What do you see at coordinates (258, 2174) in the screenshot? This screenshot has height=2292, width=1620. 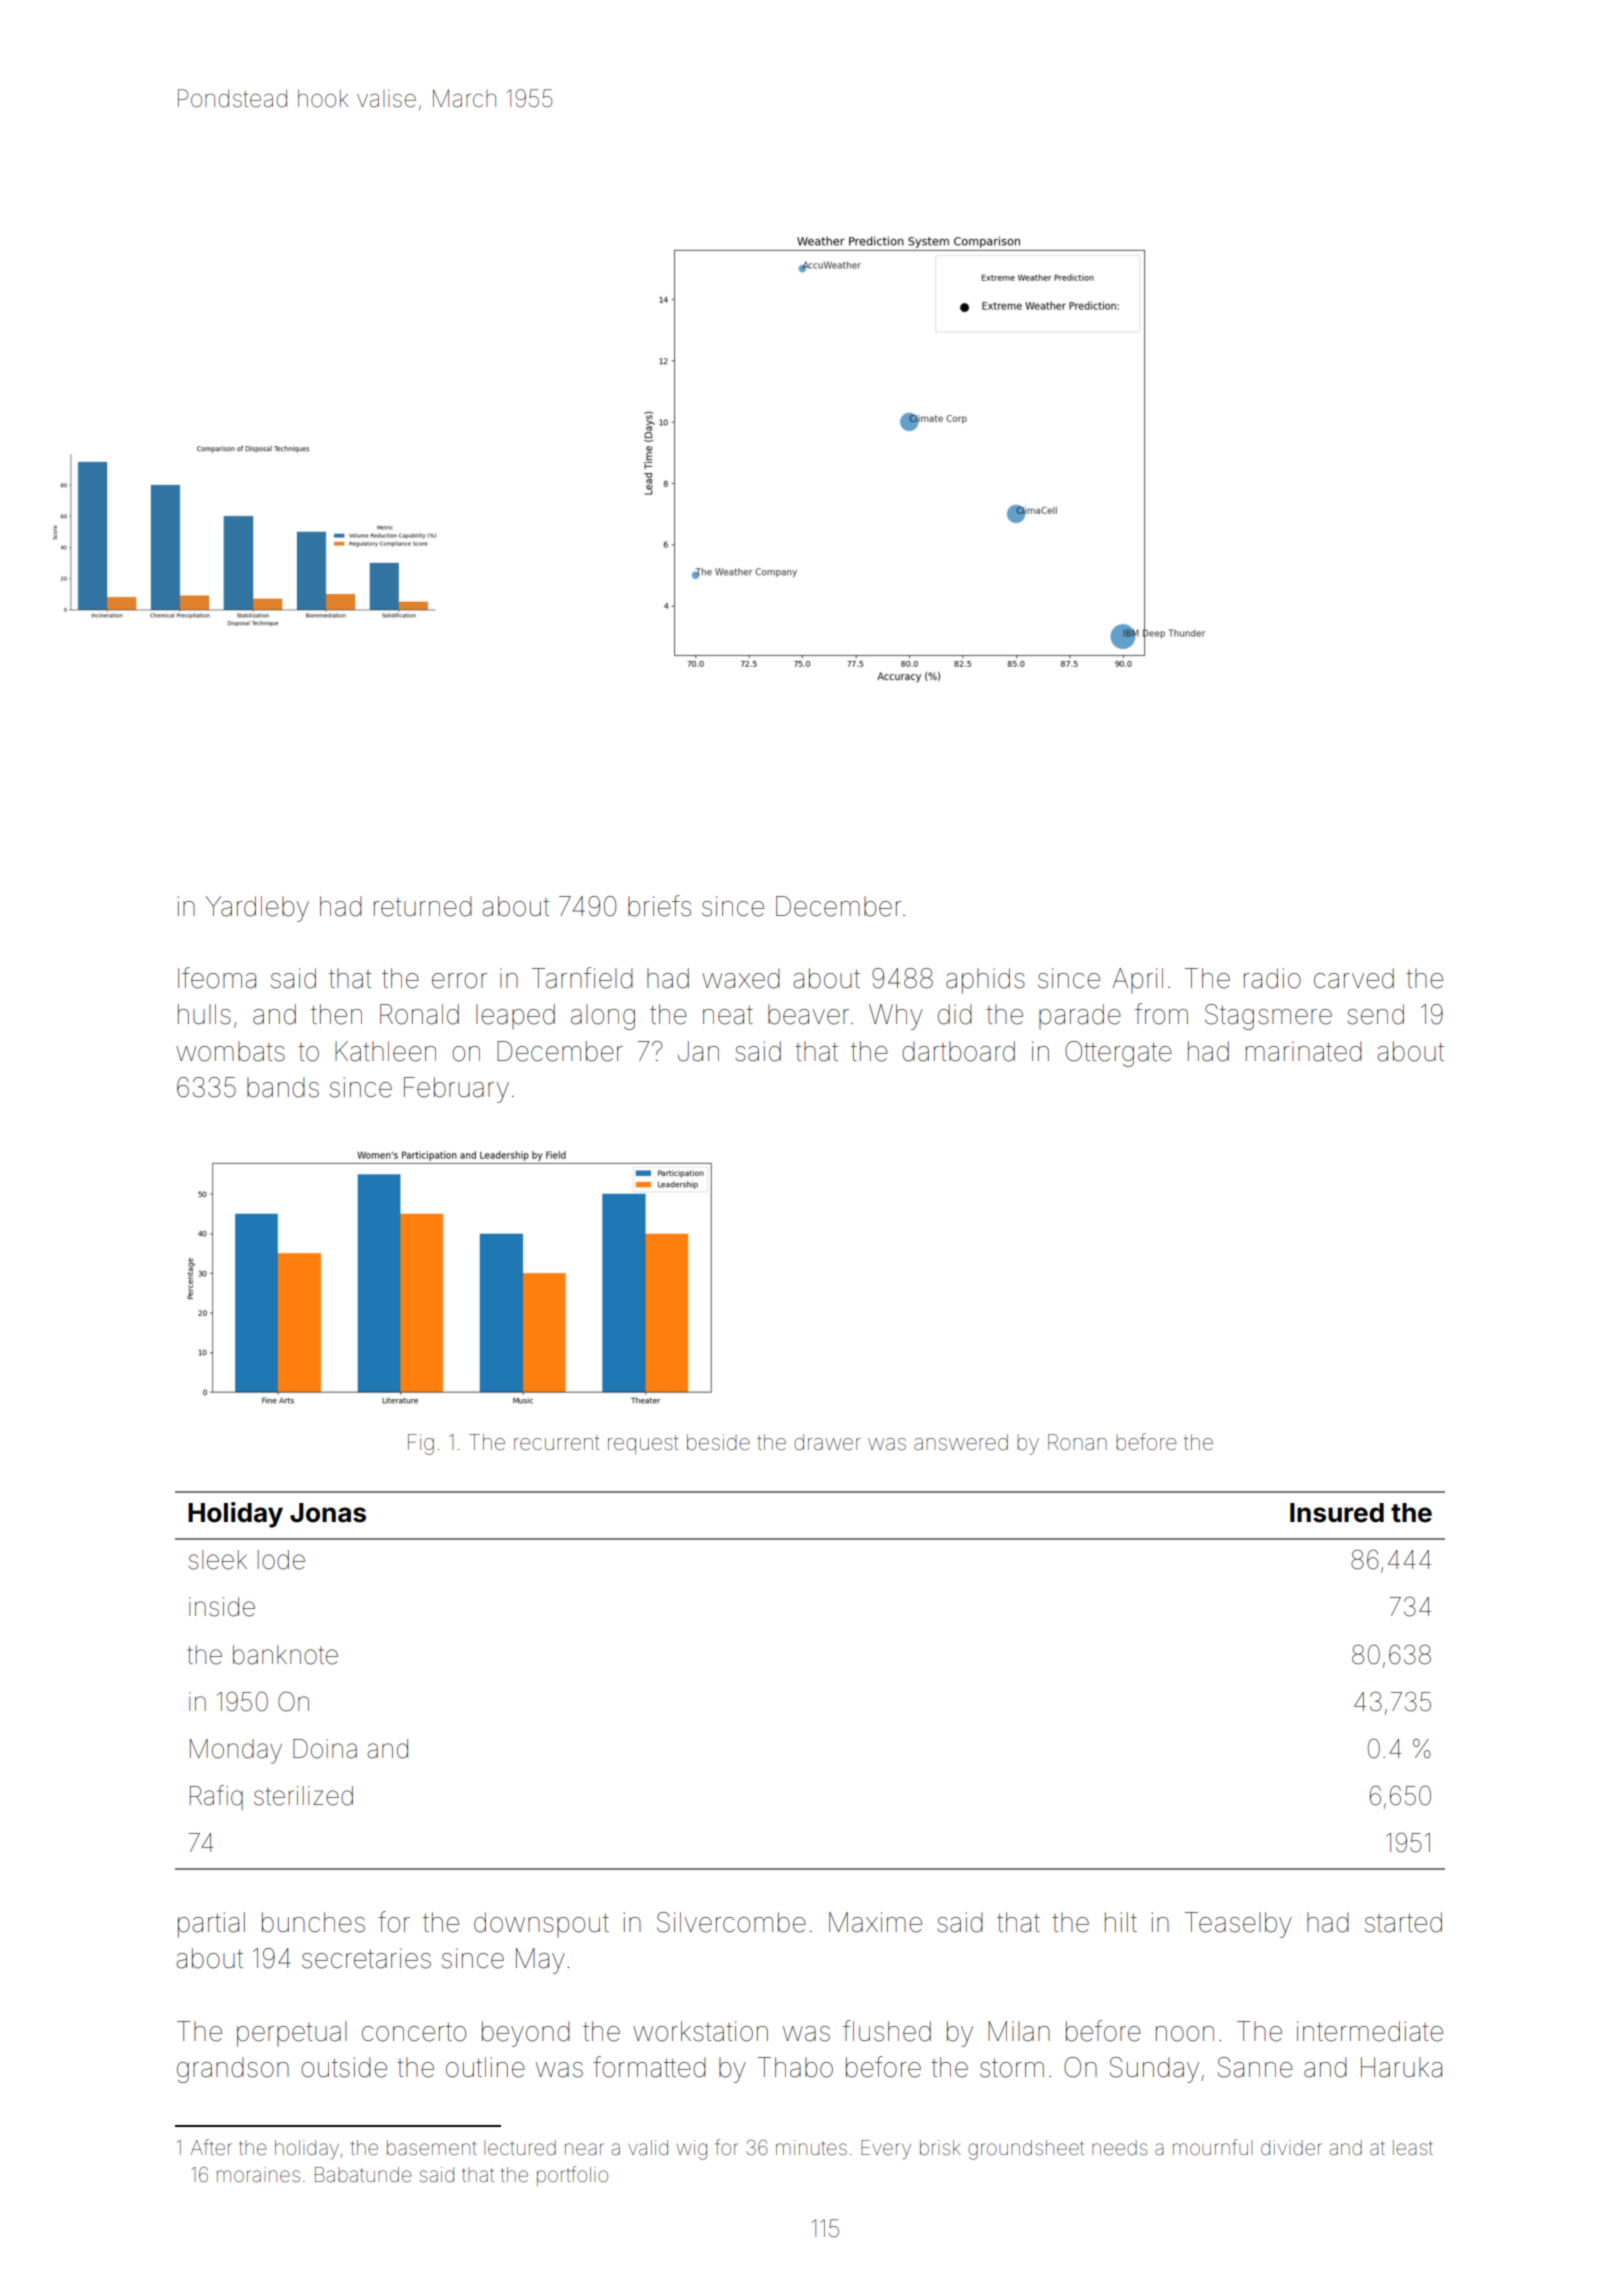 I see `moraines` at bounding box center [258, 2174].
